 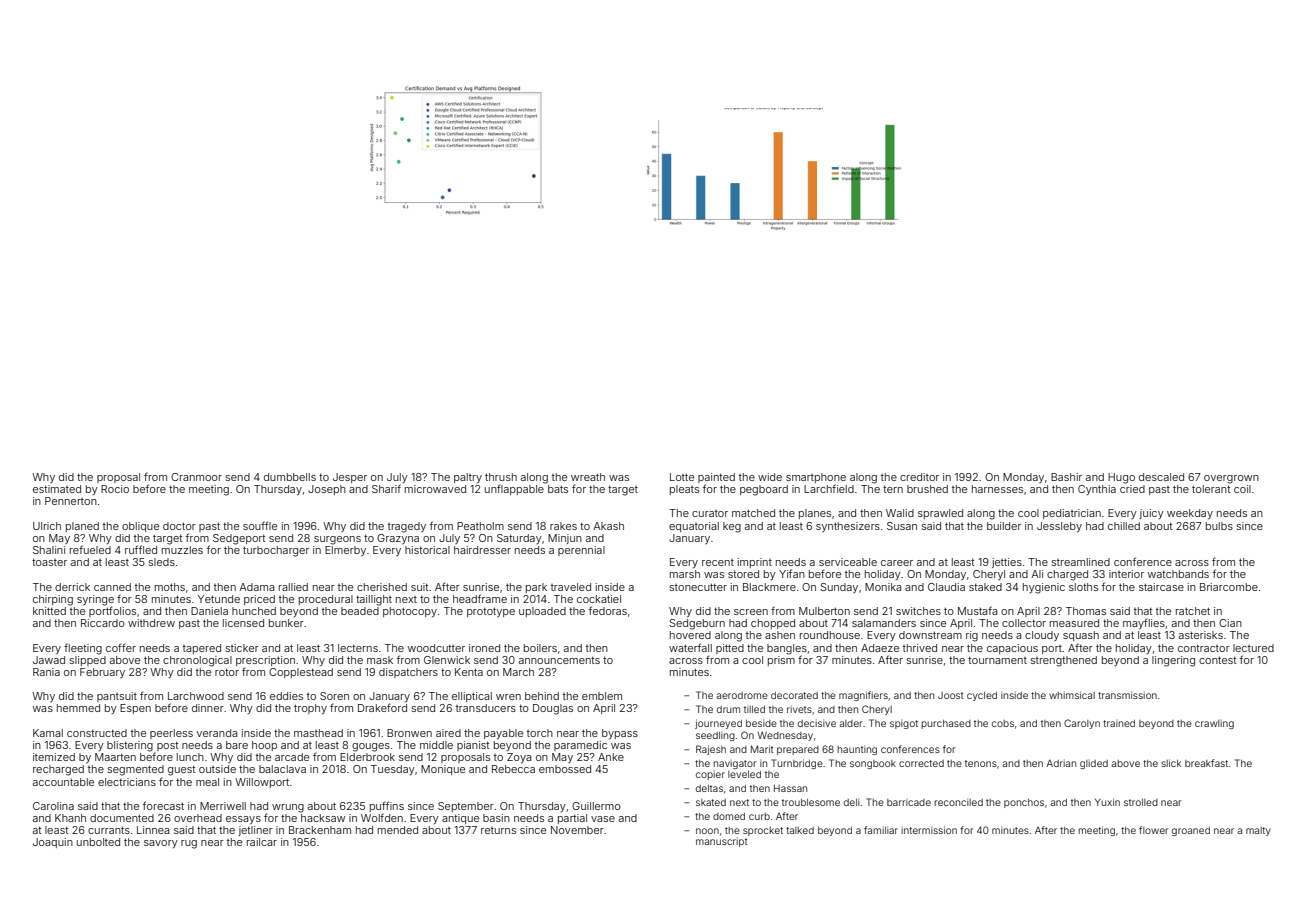 I want to click on dumbbells, so click(x=290, y=477).
